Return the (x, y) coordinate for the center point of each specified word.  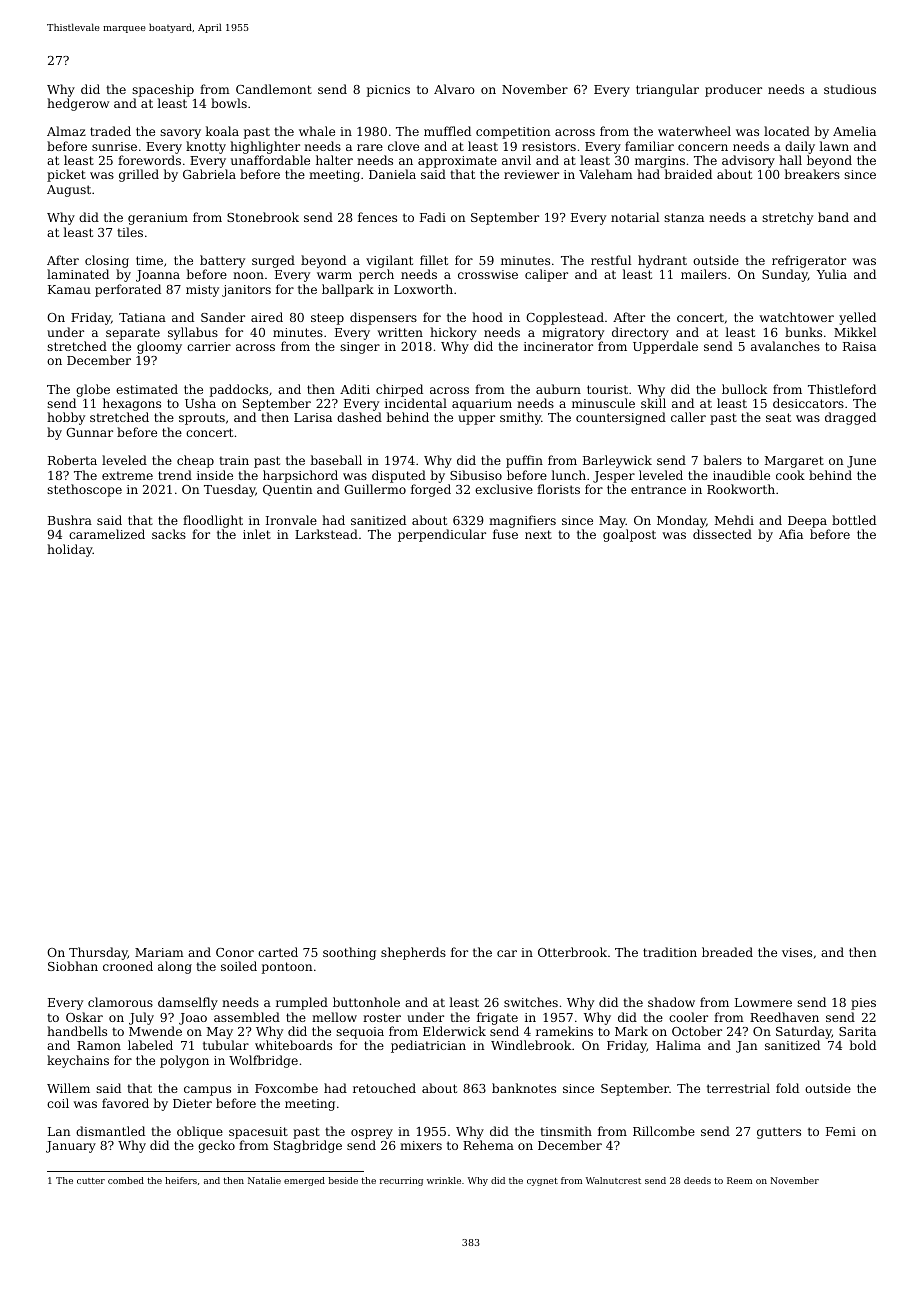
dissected (722, 534)
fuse (505, 534)
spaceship (163, 90)
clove (403, 146)
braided (688, 174)
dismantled (110, 1131)
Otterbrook (572, 952)
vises (797, 952)
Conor (235, 952)
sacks (169, 534)
